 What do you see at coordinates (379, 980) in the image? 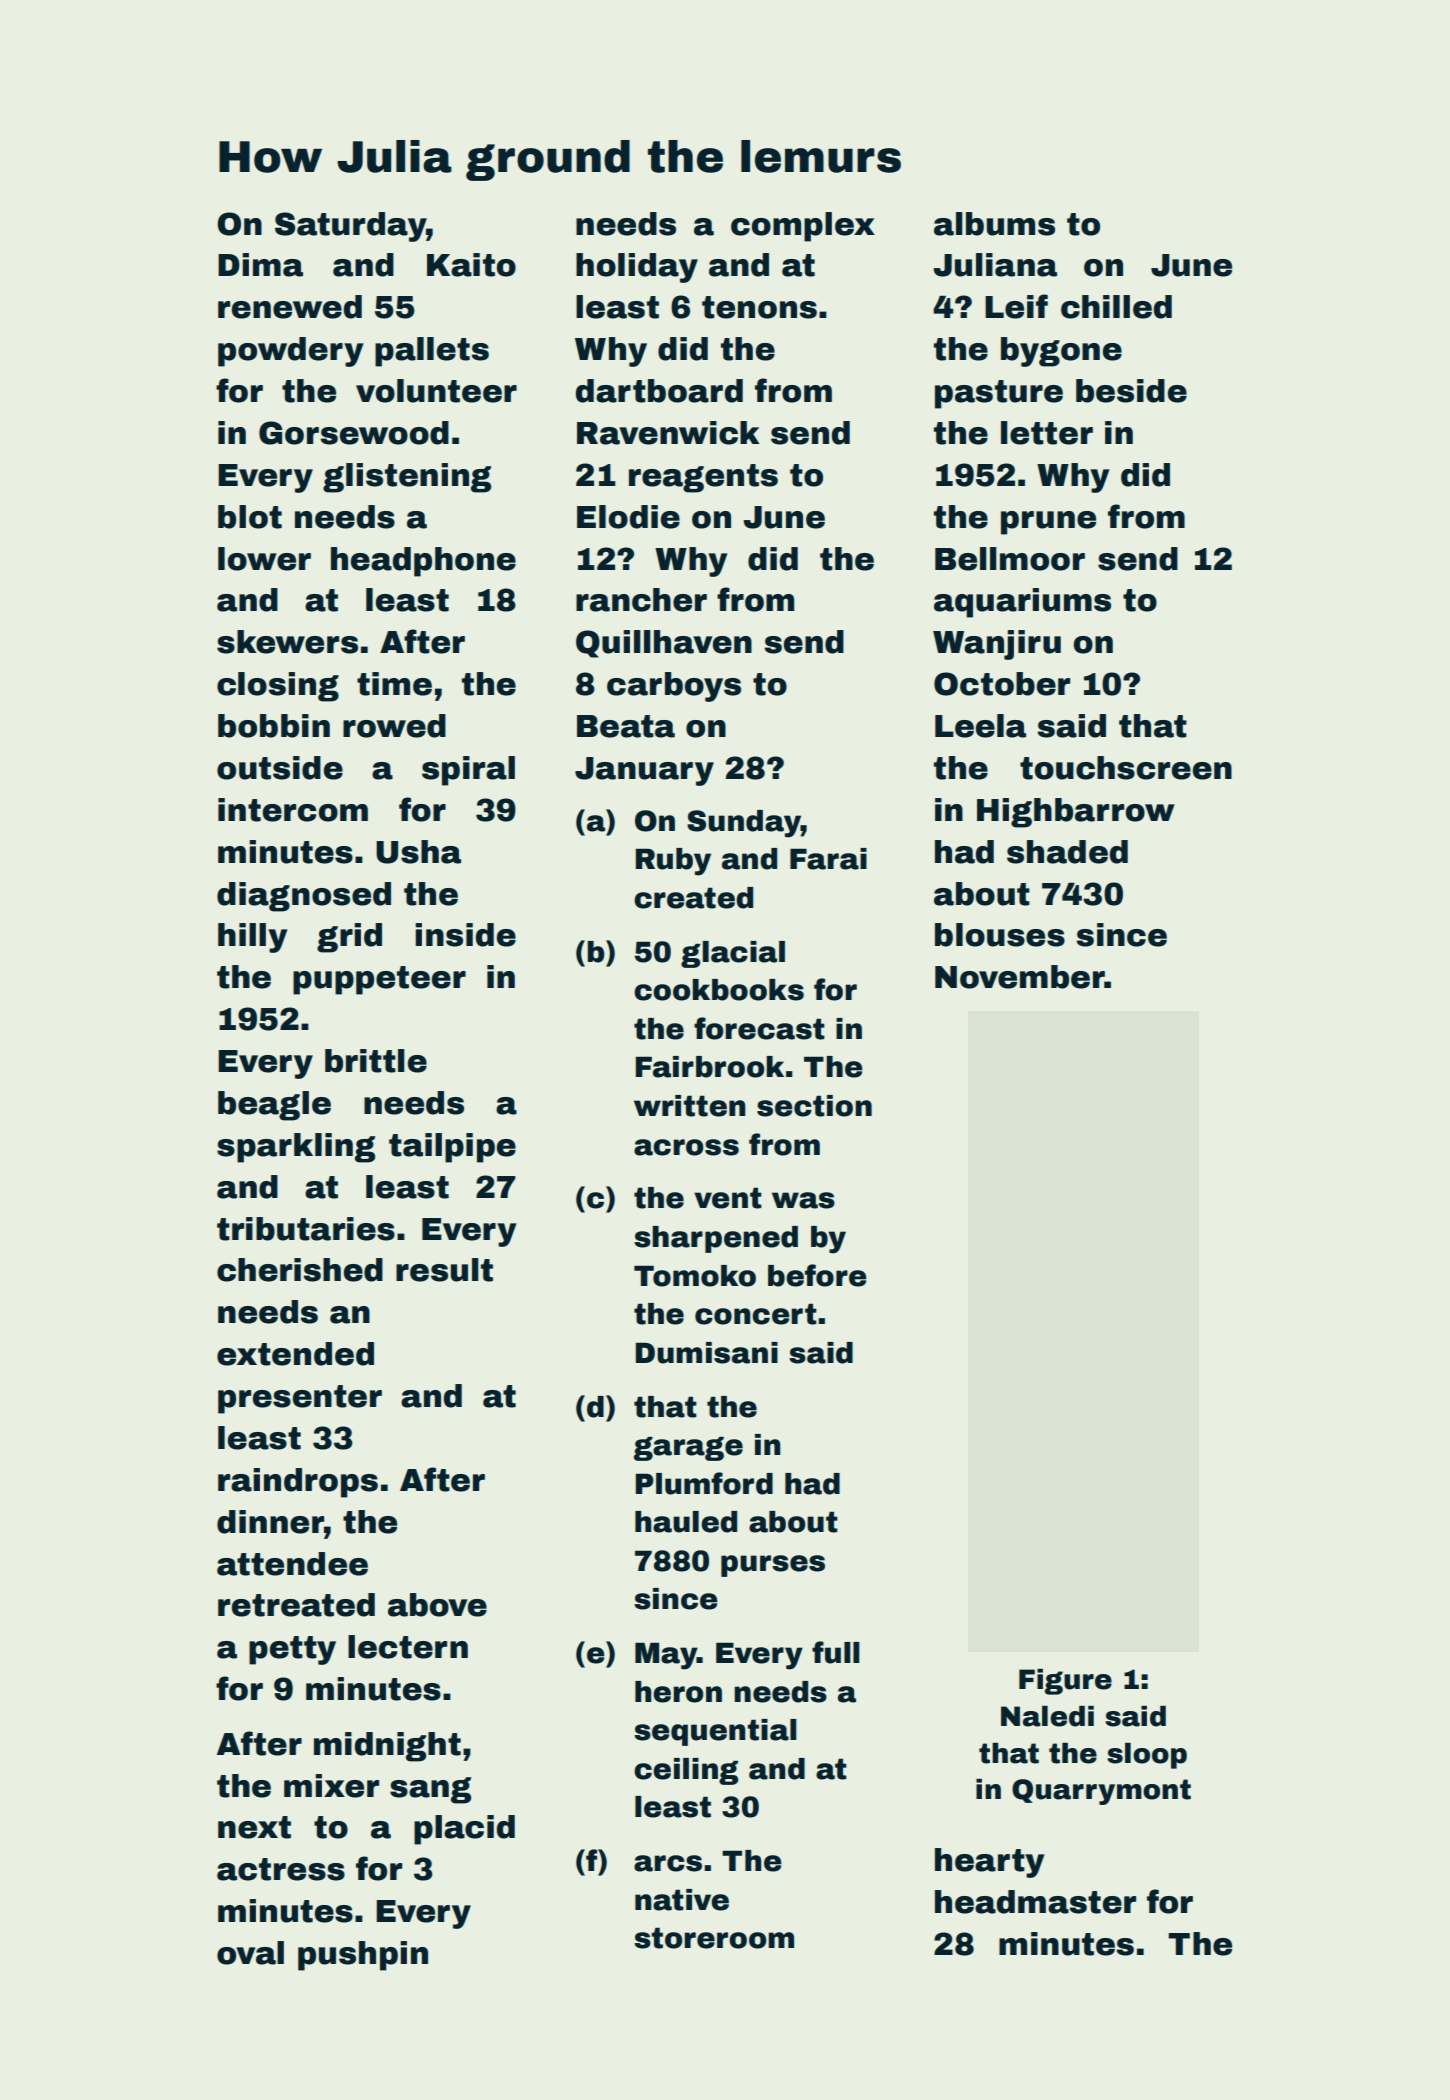
I see `puppeteer` at bounding box center [379, 980].
